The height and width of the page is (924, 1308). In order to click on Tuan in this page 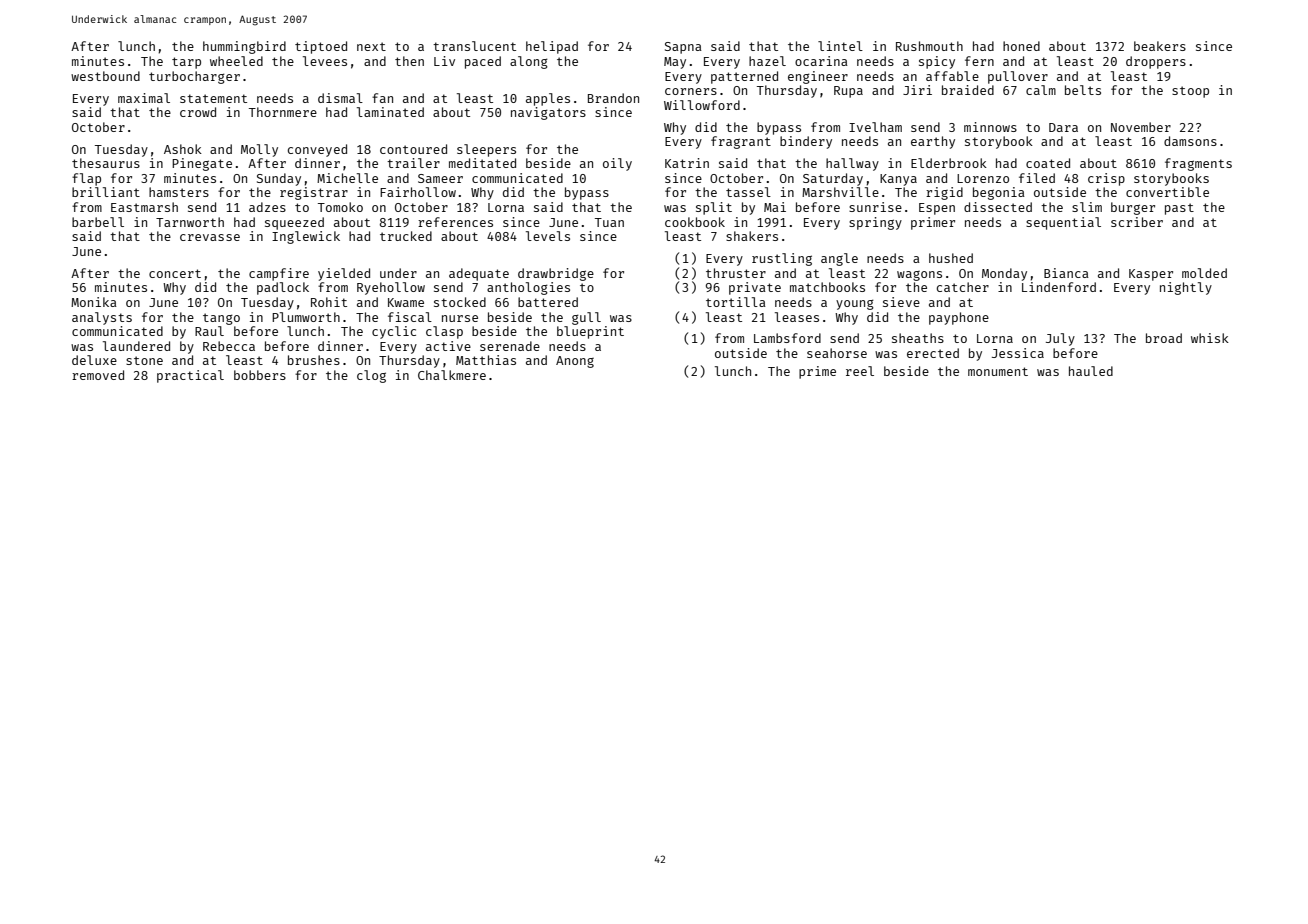, I will do `click(609, 222)`.
